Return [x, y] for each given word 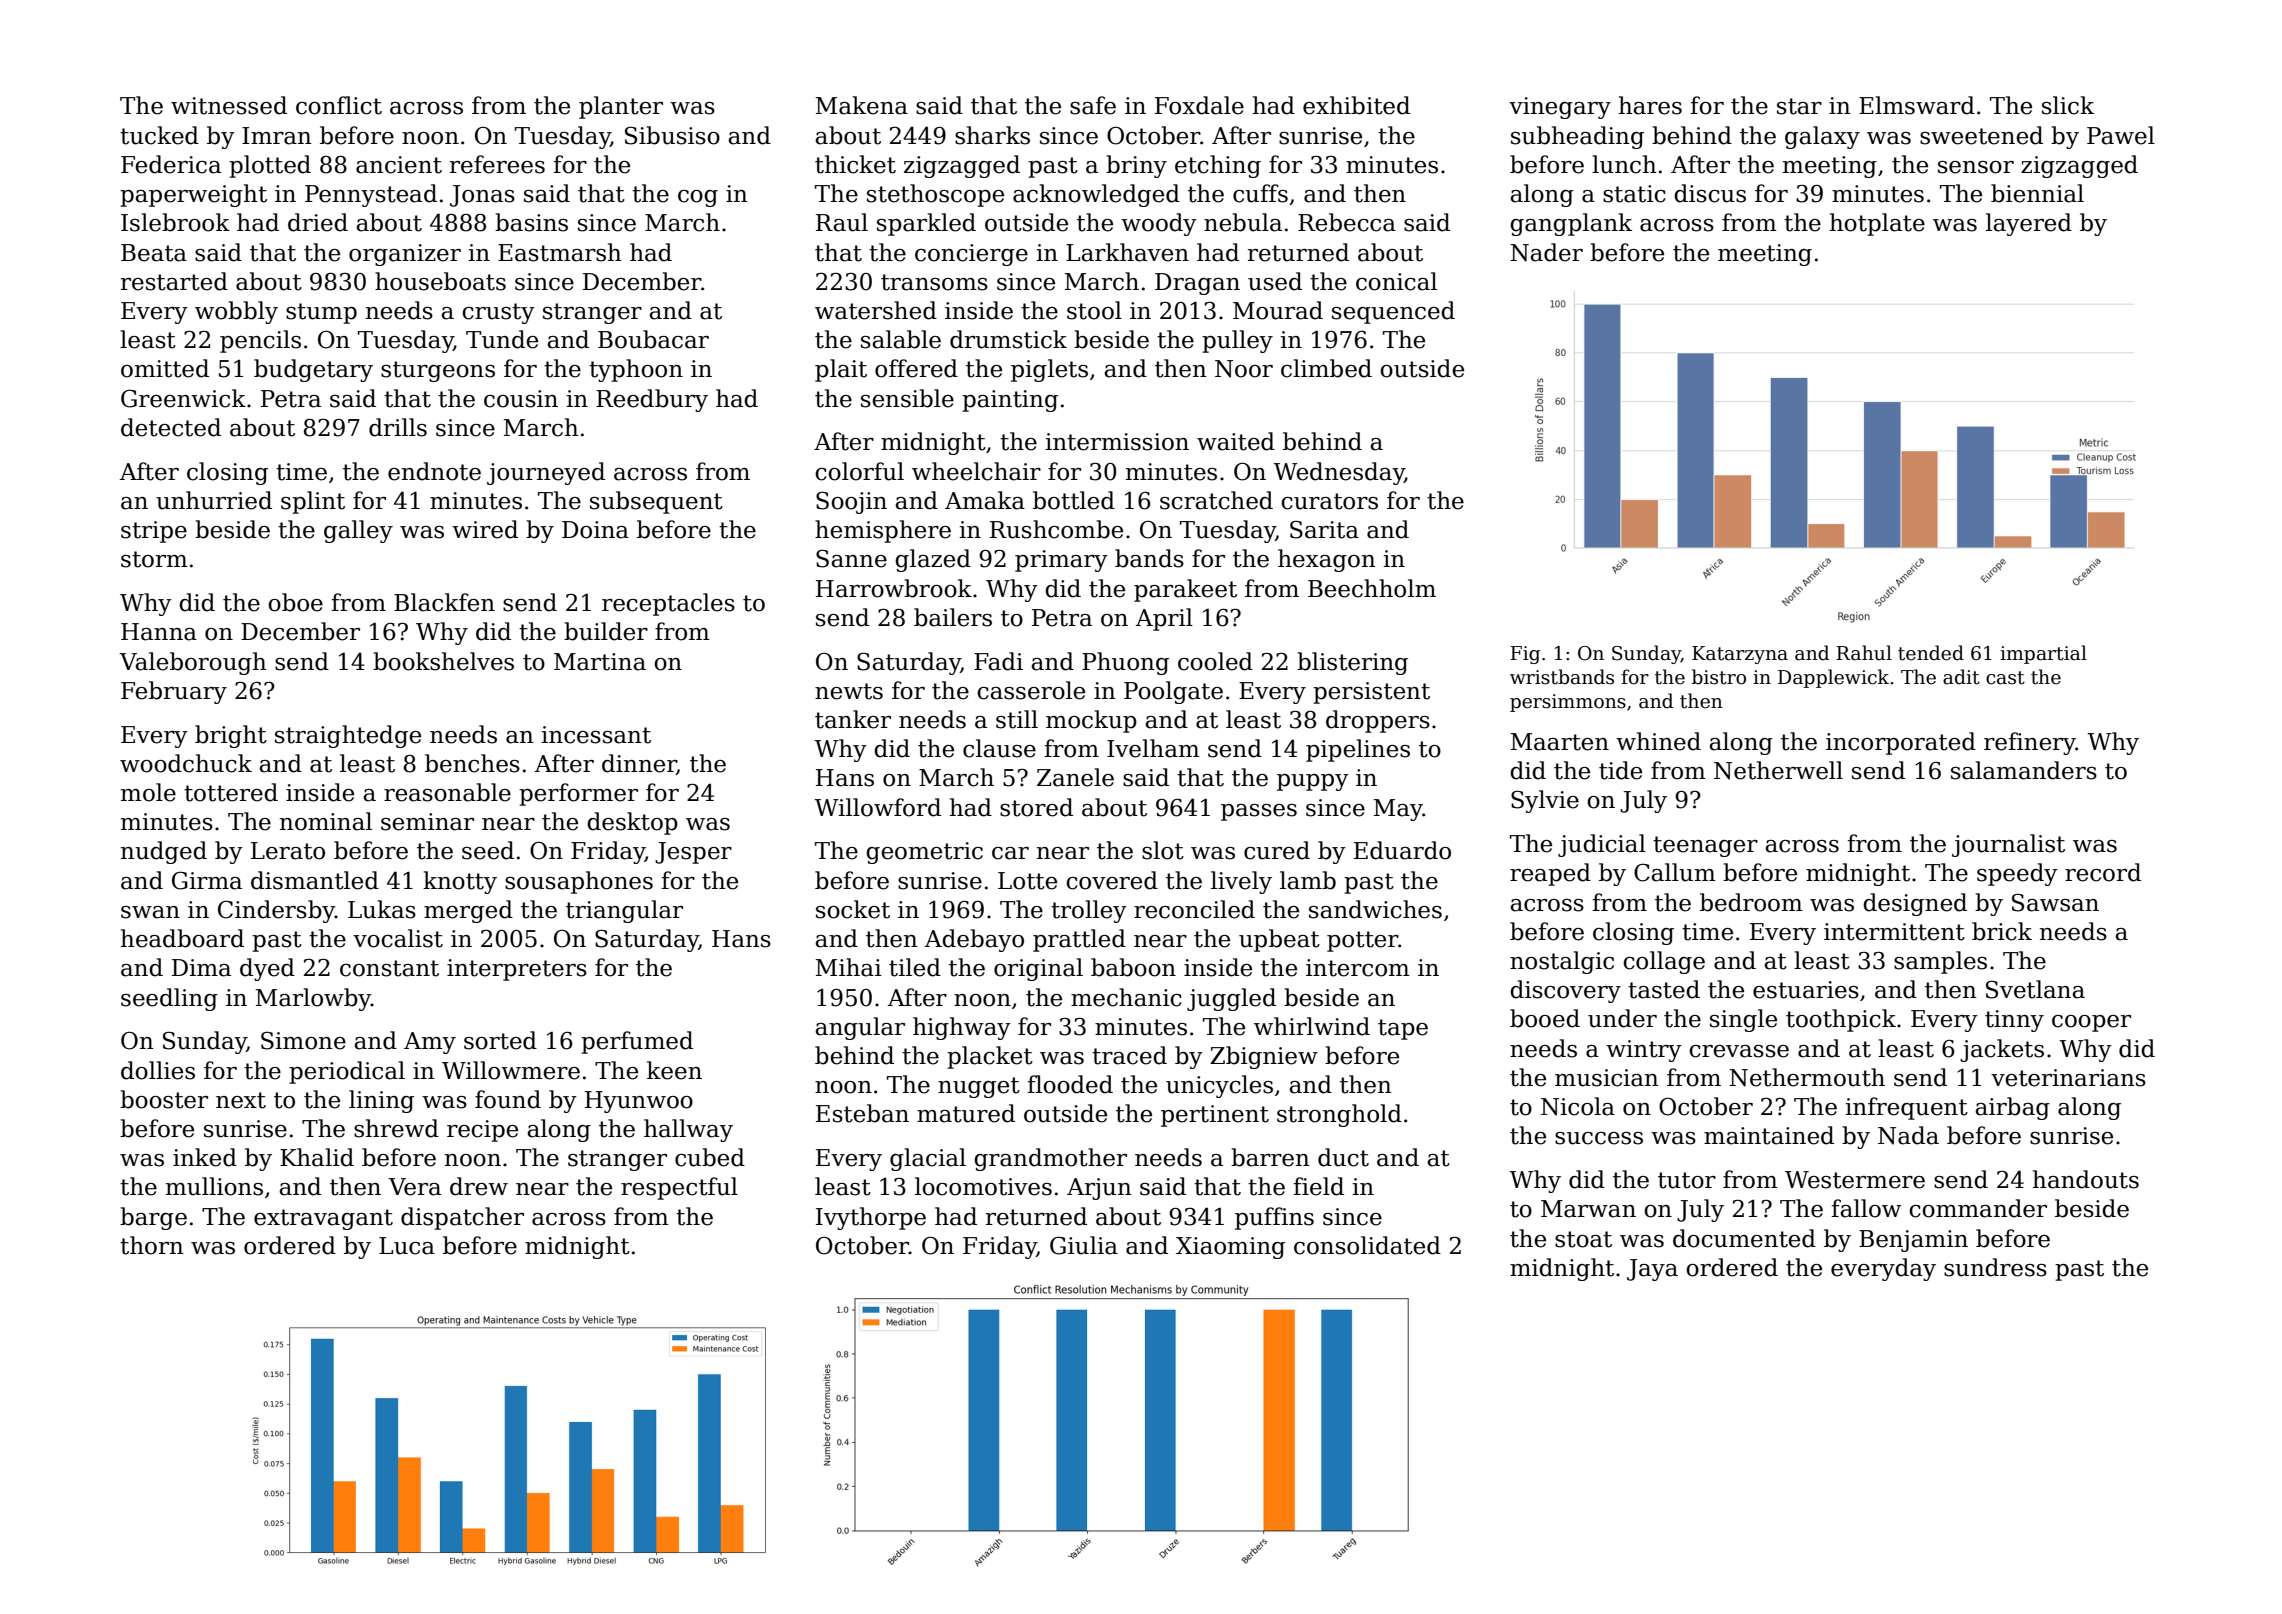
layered [2029, 224]
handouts [2086, 1179]
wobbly [236, 312]
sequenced [1393, 312]
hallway [688, 1130]
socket [853, 909]
